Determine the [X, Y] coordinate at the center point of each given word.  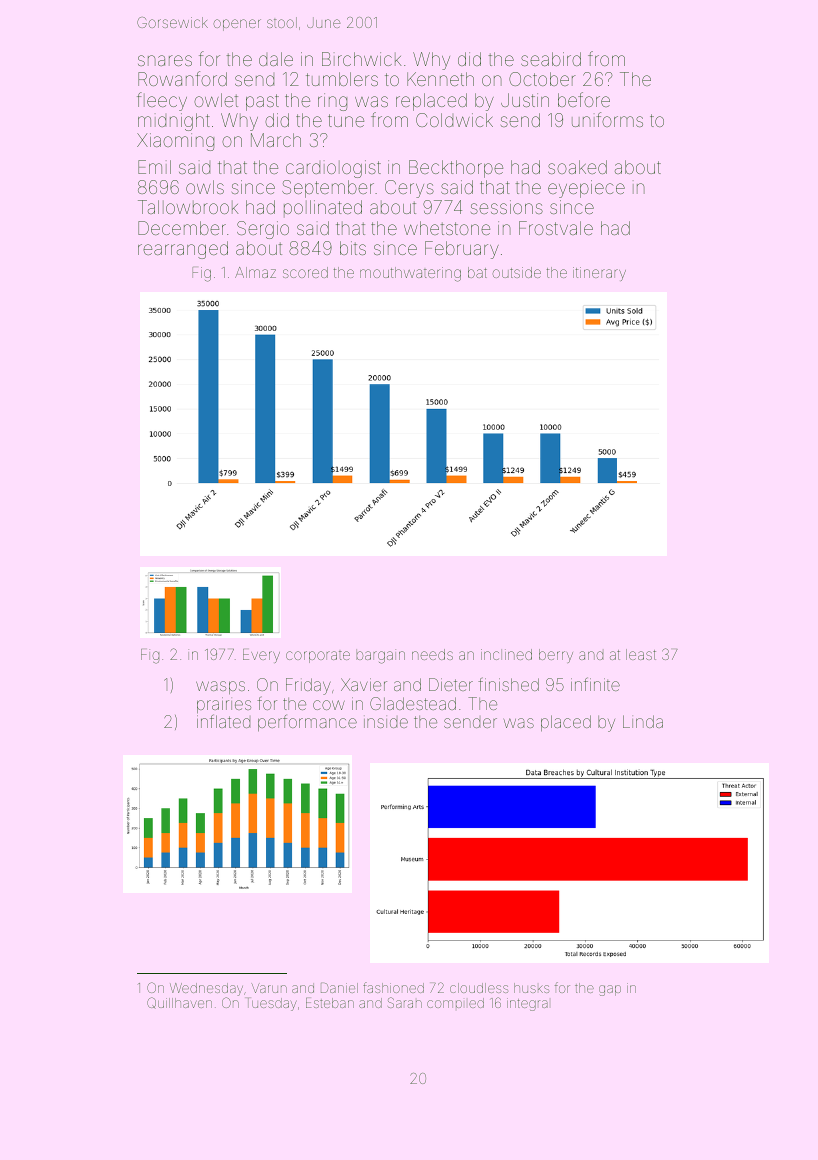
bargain [380, 656]
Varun [269, 988]
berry [556, 656]
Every [261, 656]
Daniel [339, 988]
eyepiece [586, 189]
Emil [154, 167]
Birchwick [361, 59]
